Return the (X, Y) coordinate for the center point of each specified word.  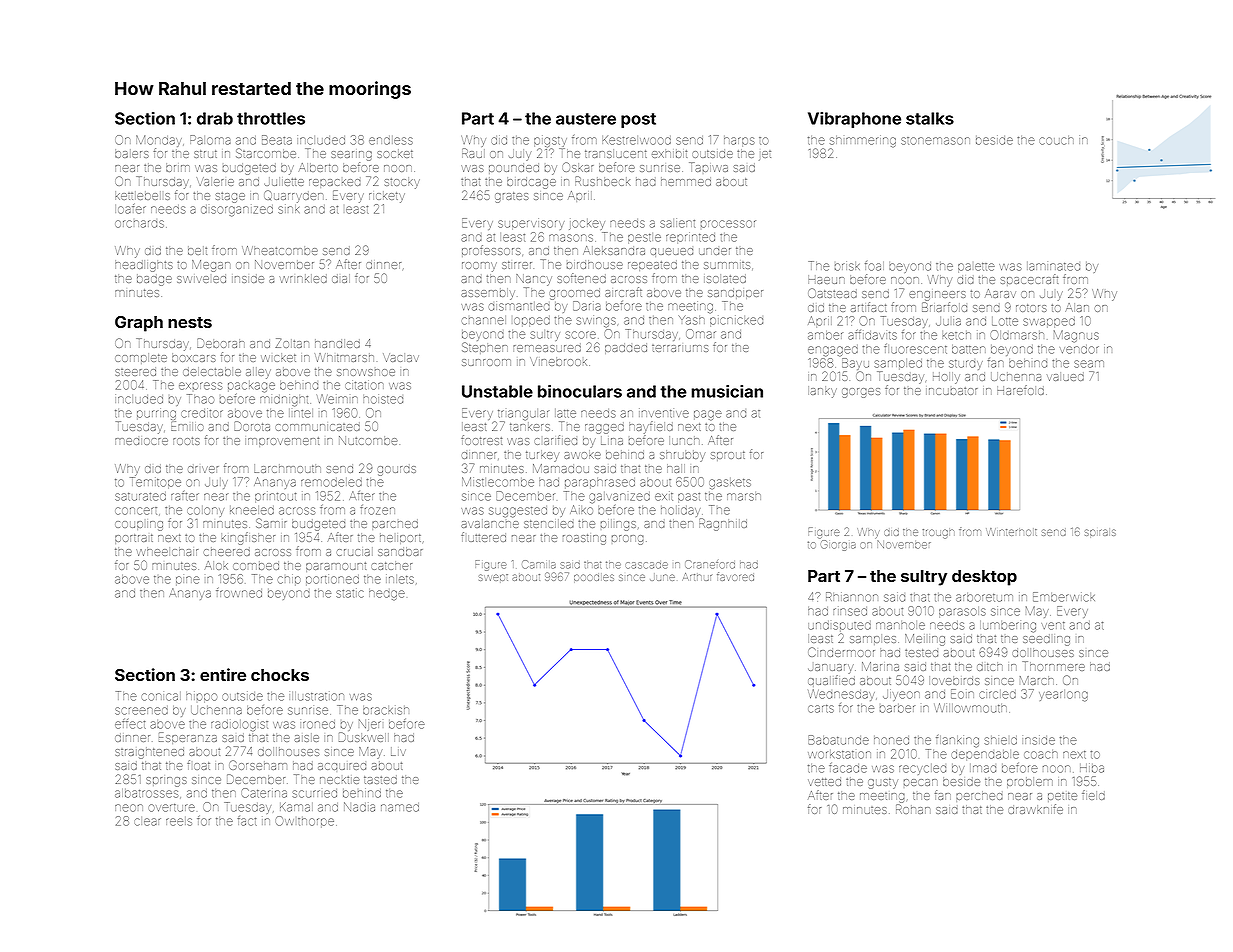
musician (727, 391)
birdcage (531, 183)
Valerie (215, 181)
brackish (386, 710)
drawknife (1035, 809)
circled (997, 694)
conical (161, 696)
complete (141, 358)
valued (1065, 376)
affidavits (872, 335)
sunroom (486, 362)
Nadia (359, 807)
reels (179, 821)
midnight (284, 400)
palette (976, 268)
